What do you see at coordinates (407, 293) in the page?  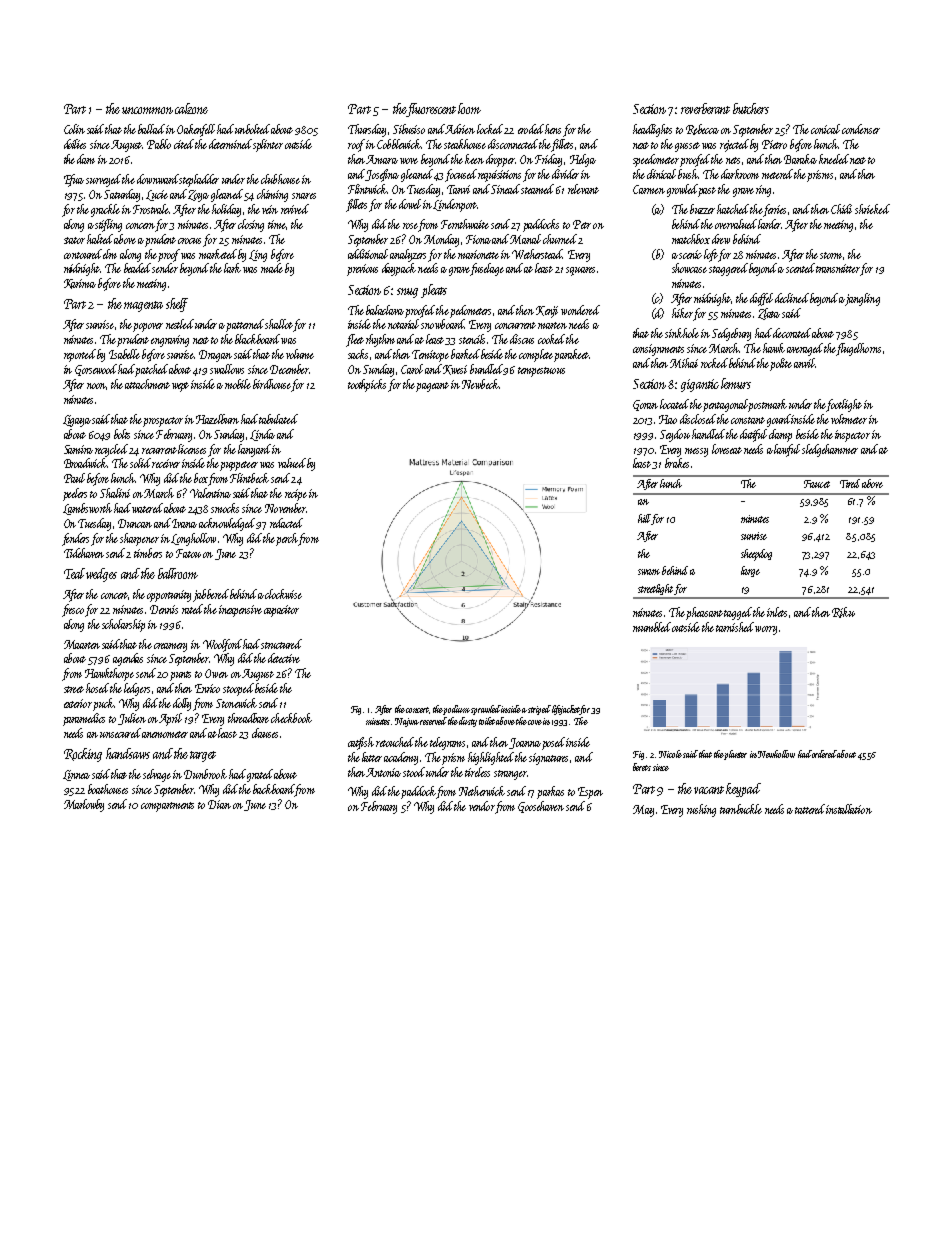 I see `snug` at bounding box center [407, 293].
